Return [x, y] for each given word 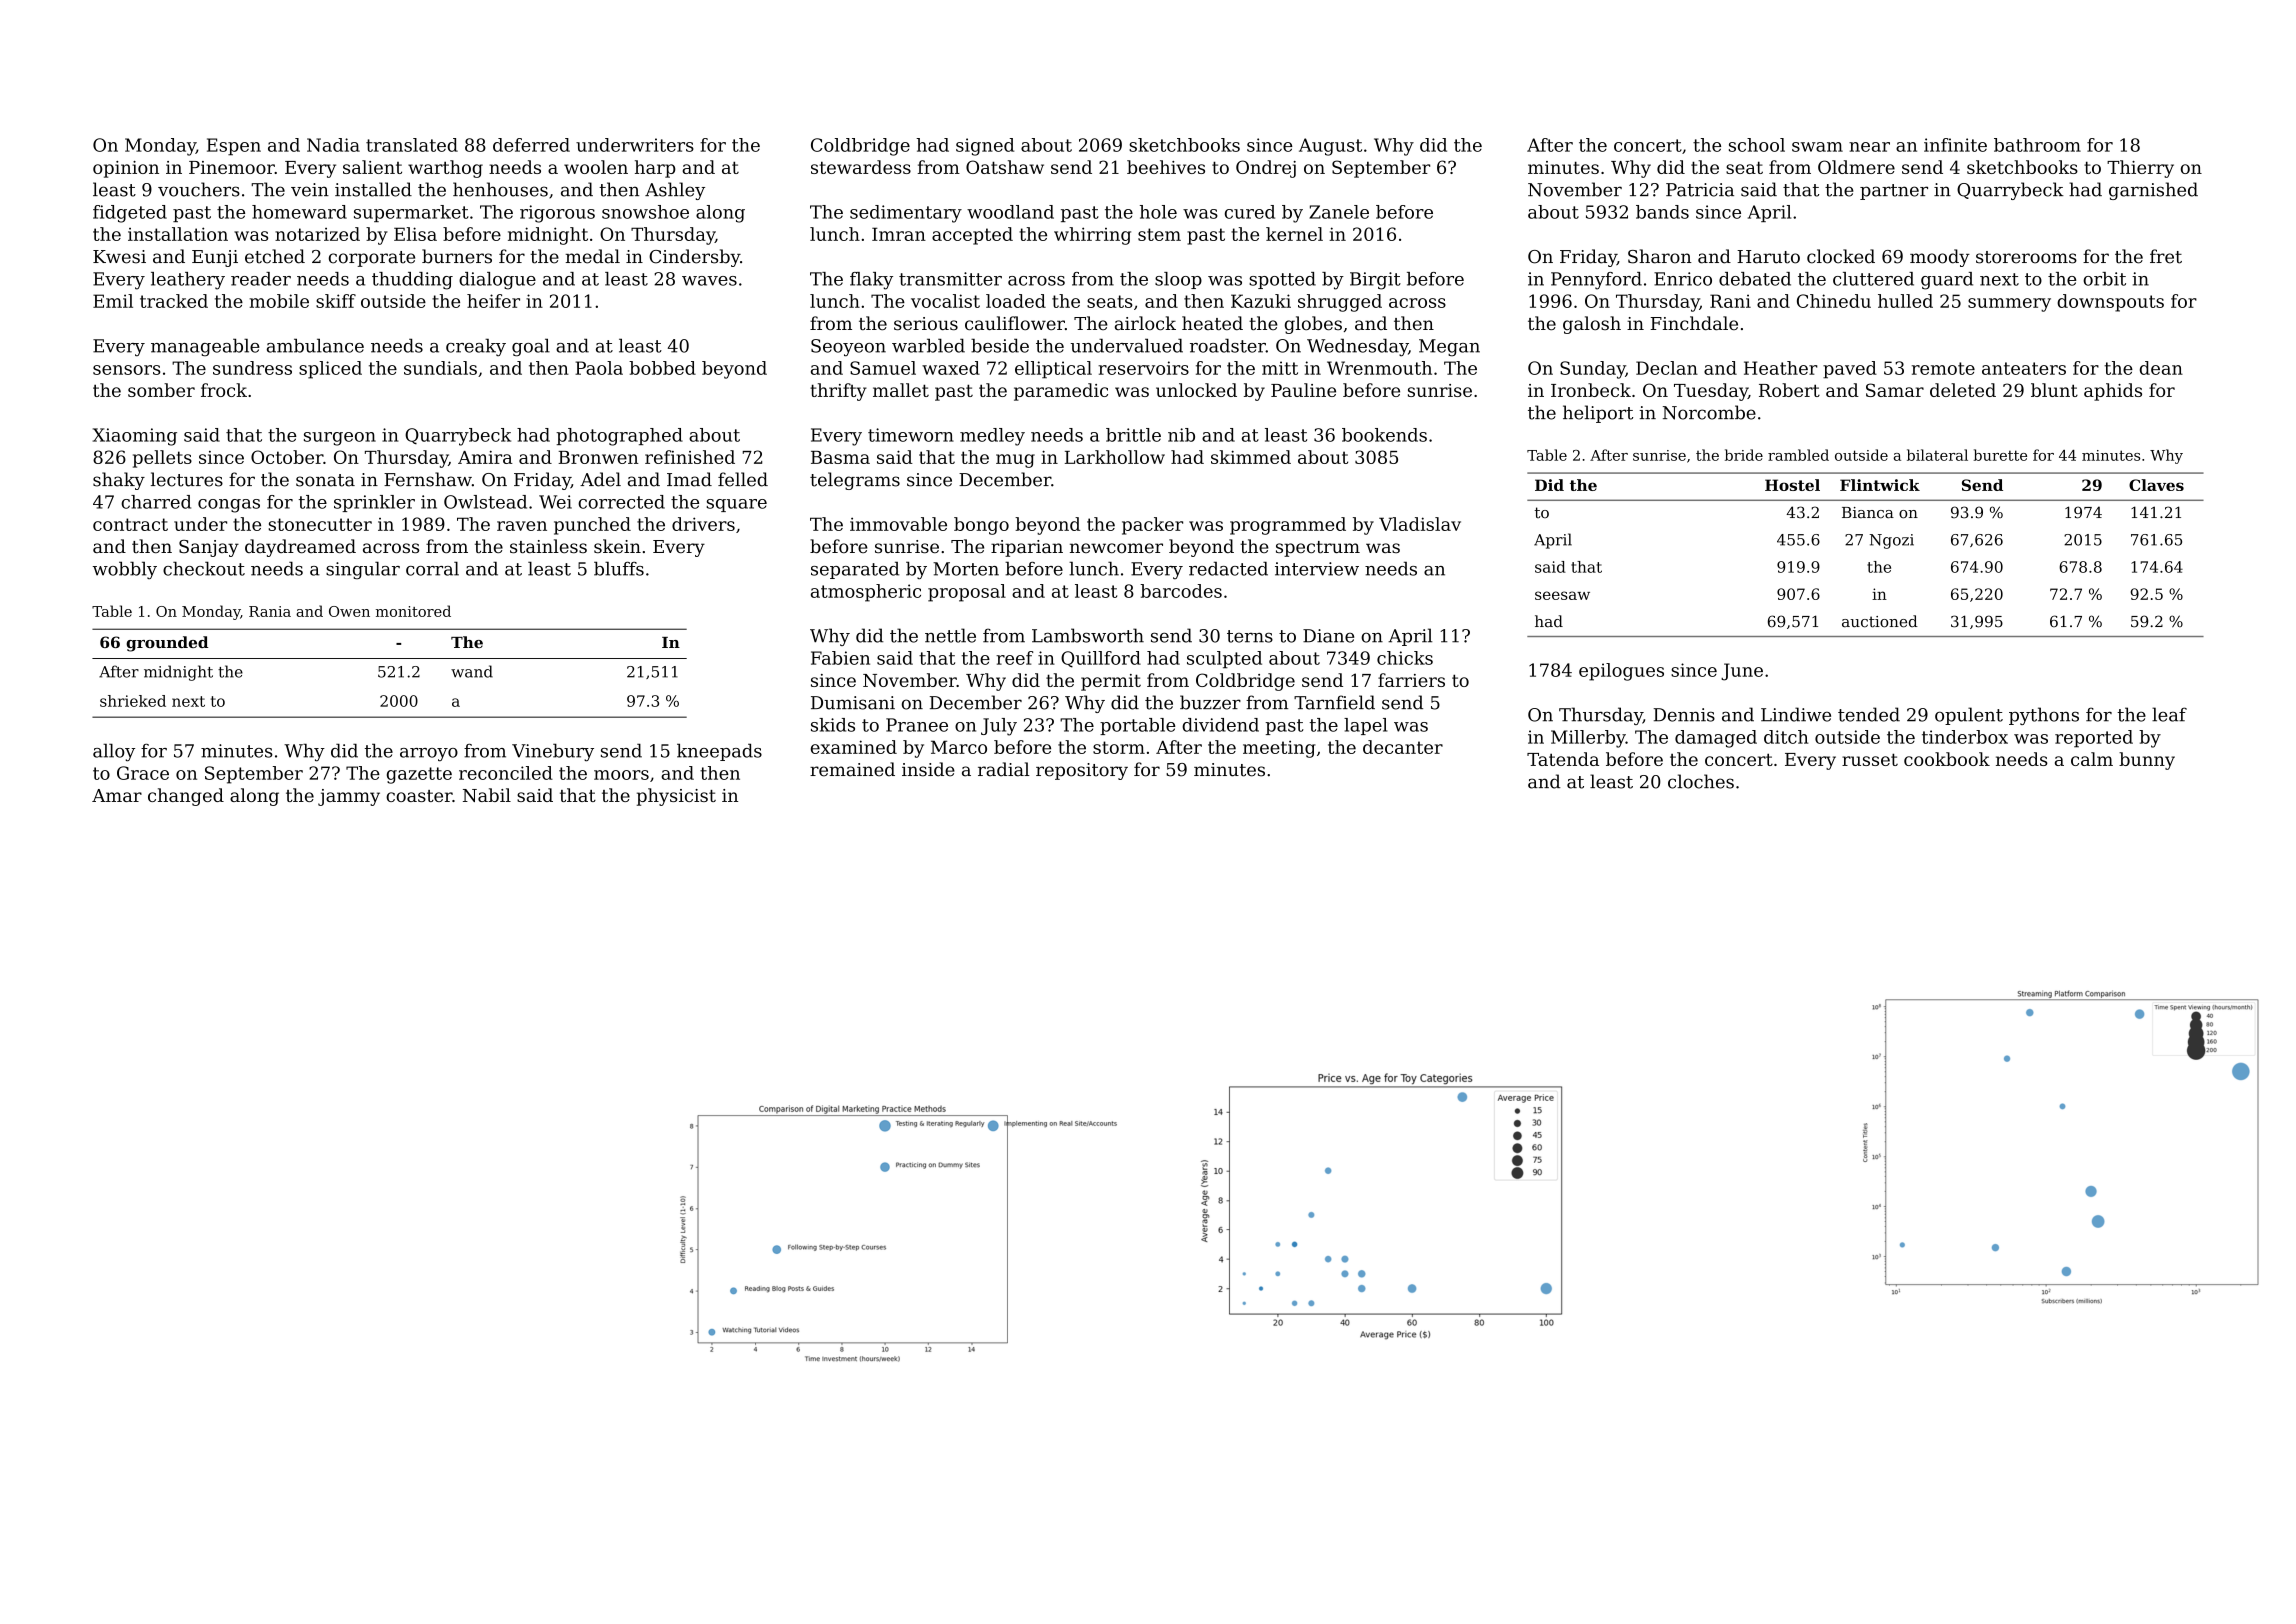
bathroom [2037, 145]
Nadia [333, 145]
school [1757, 145]
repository [1082, 771]
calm [2092, 759]
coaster [419, 796]
